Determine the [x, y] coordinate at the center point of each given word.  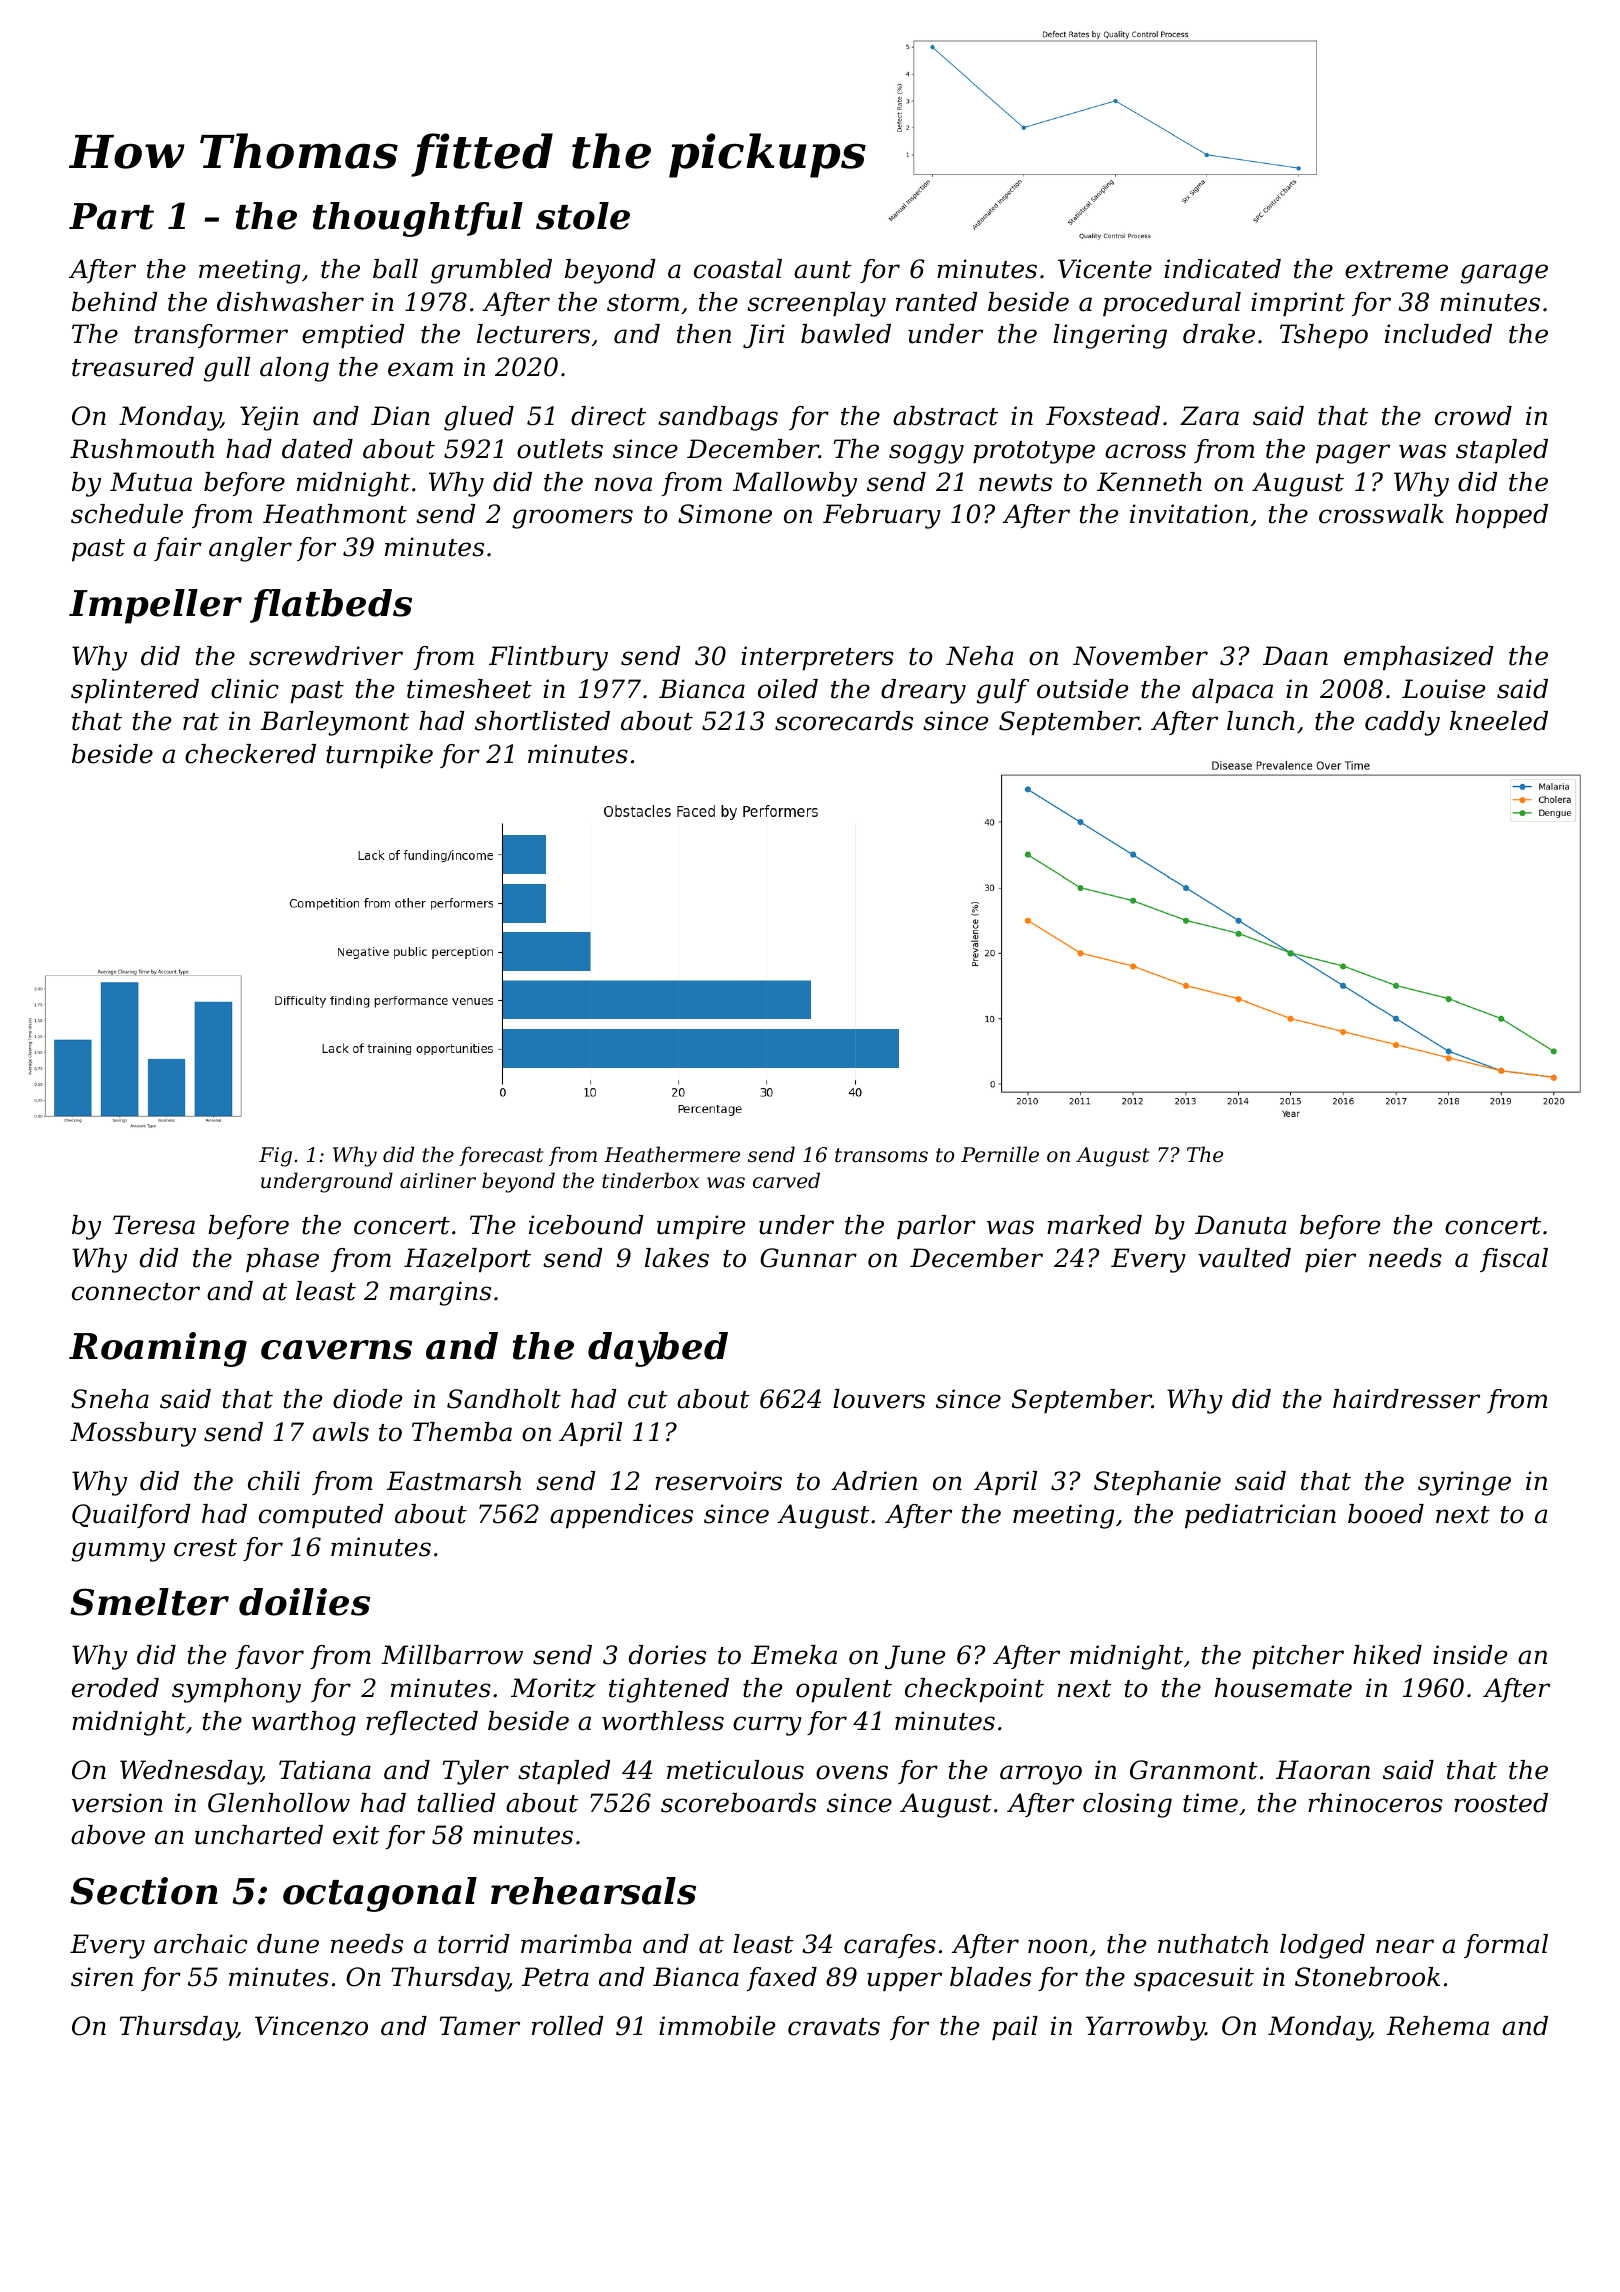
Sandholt [504, 1399]
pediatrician [1260, 1516]
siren [102, 1977]
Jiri [764, 336]
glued [479, 418]
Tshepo [1324, 336]
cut [648, 1400]
